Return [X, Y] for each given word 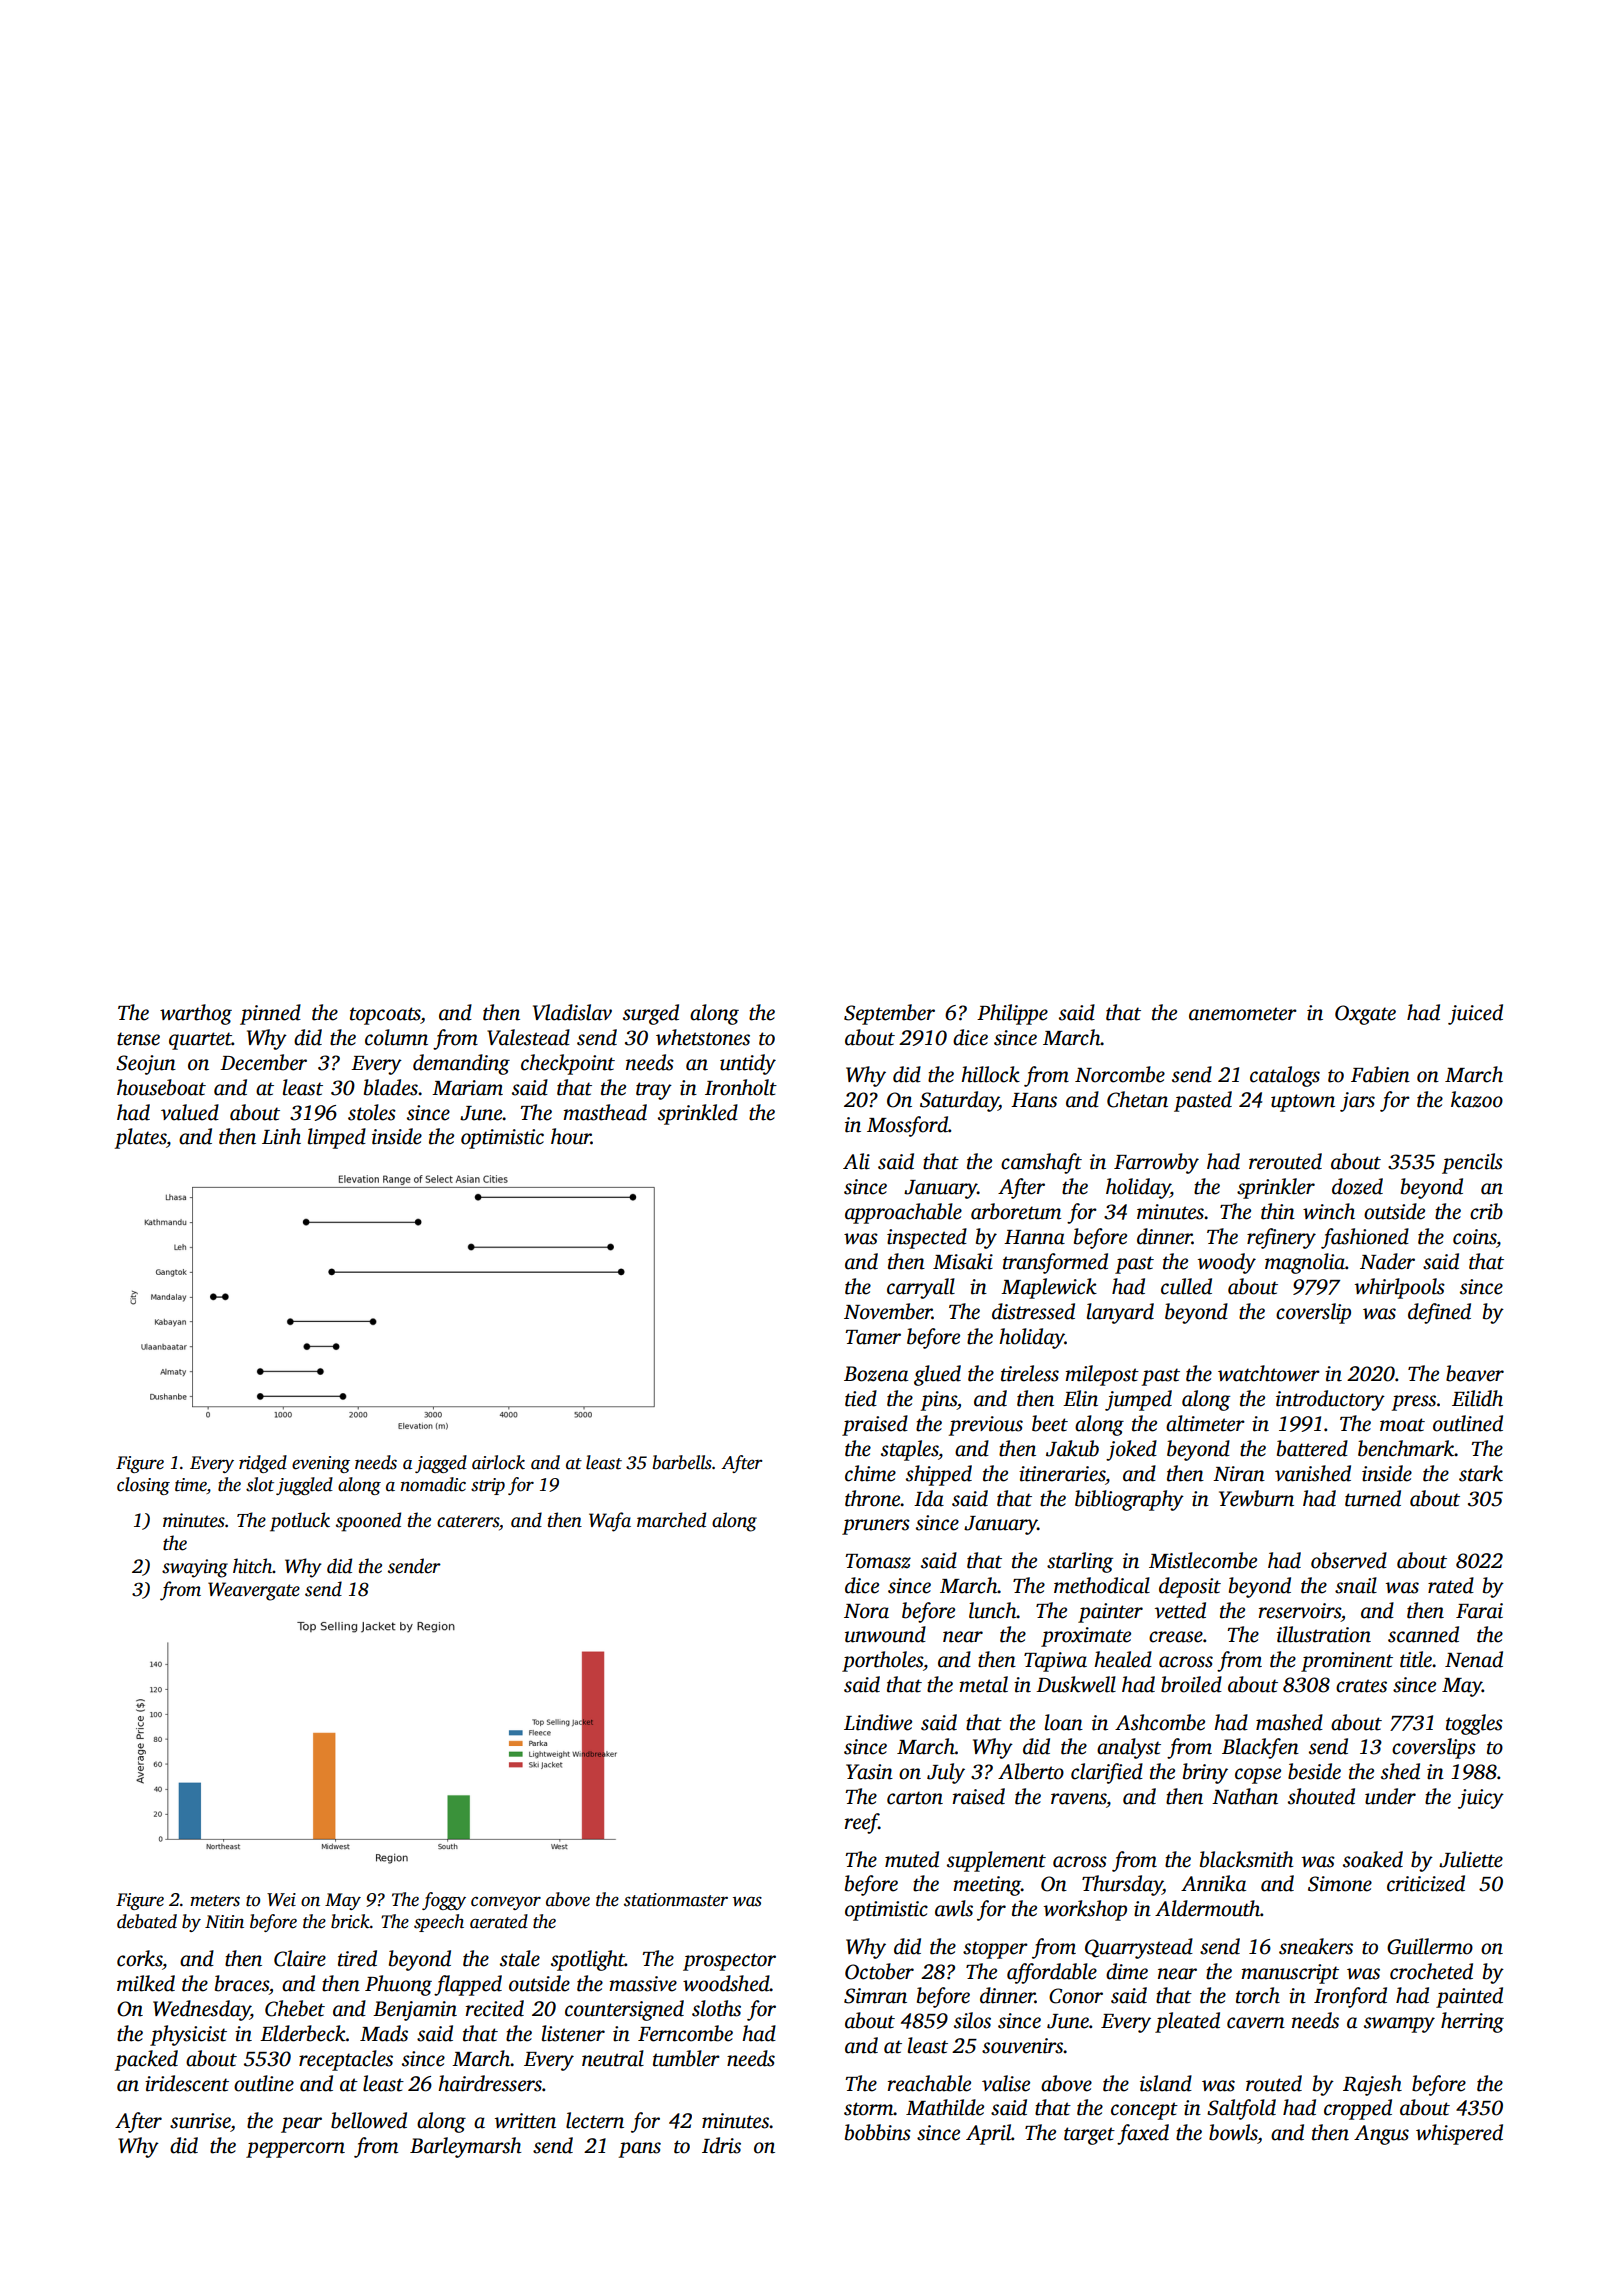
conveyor [506, 1903]
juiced [1475, 1014]
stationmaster [676, 1900]
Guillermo [1430, 1946]
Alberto [1031, 1771]
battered [1312, 1448]
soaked [1373, 1859]
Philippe [1012, 1014]
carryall [921, 1288]
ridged [263, 1464]
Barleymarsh [465, 2147]
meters [215, 1901]
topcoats [385, 1016]
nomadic [433, 1484]
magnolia [1305, 1263]
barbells [682, 1462]
